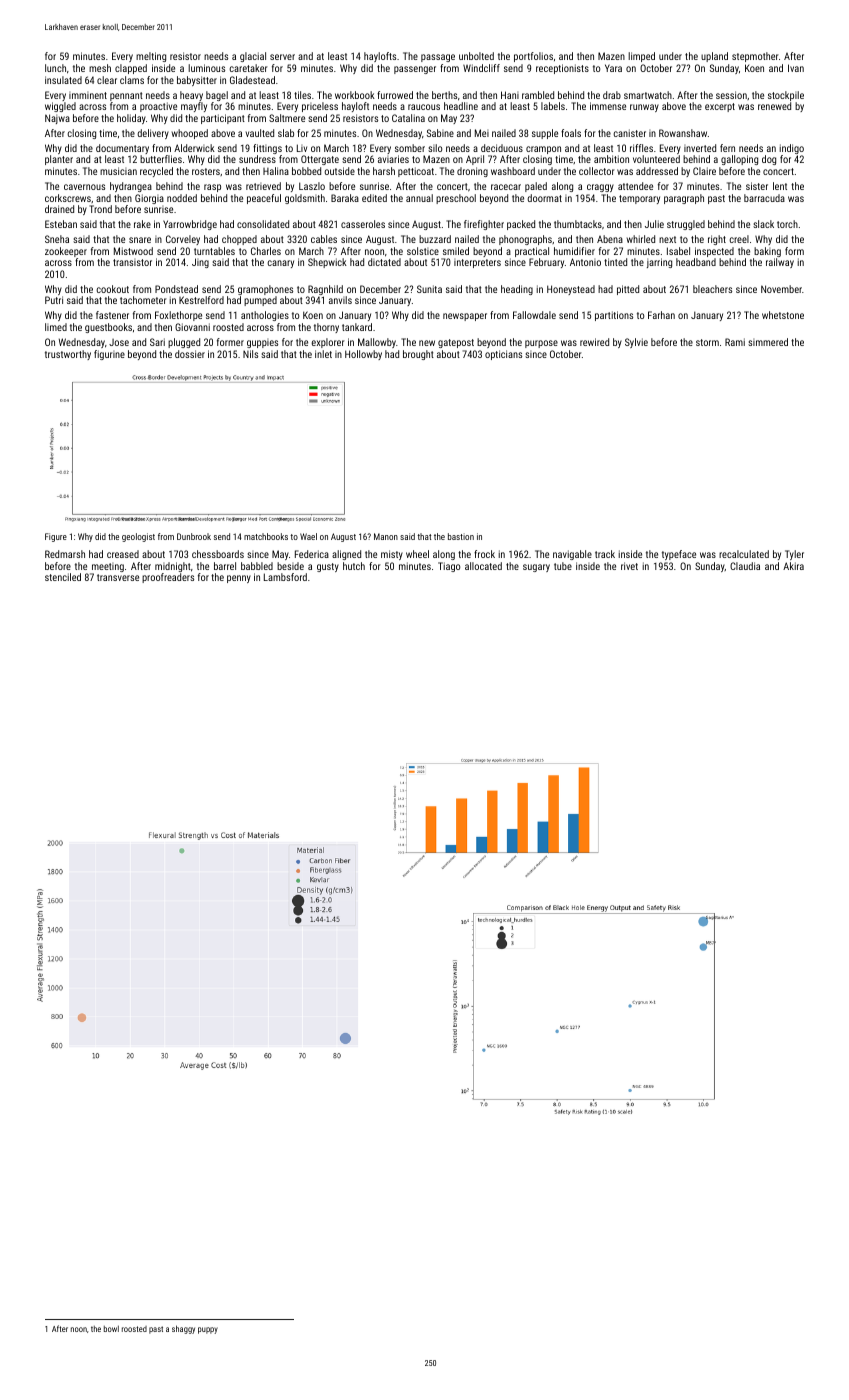  I want to click on Rowanshaw, so click(683, 133).
